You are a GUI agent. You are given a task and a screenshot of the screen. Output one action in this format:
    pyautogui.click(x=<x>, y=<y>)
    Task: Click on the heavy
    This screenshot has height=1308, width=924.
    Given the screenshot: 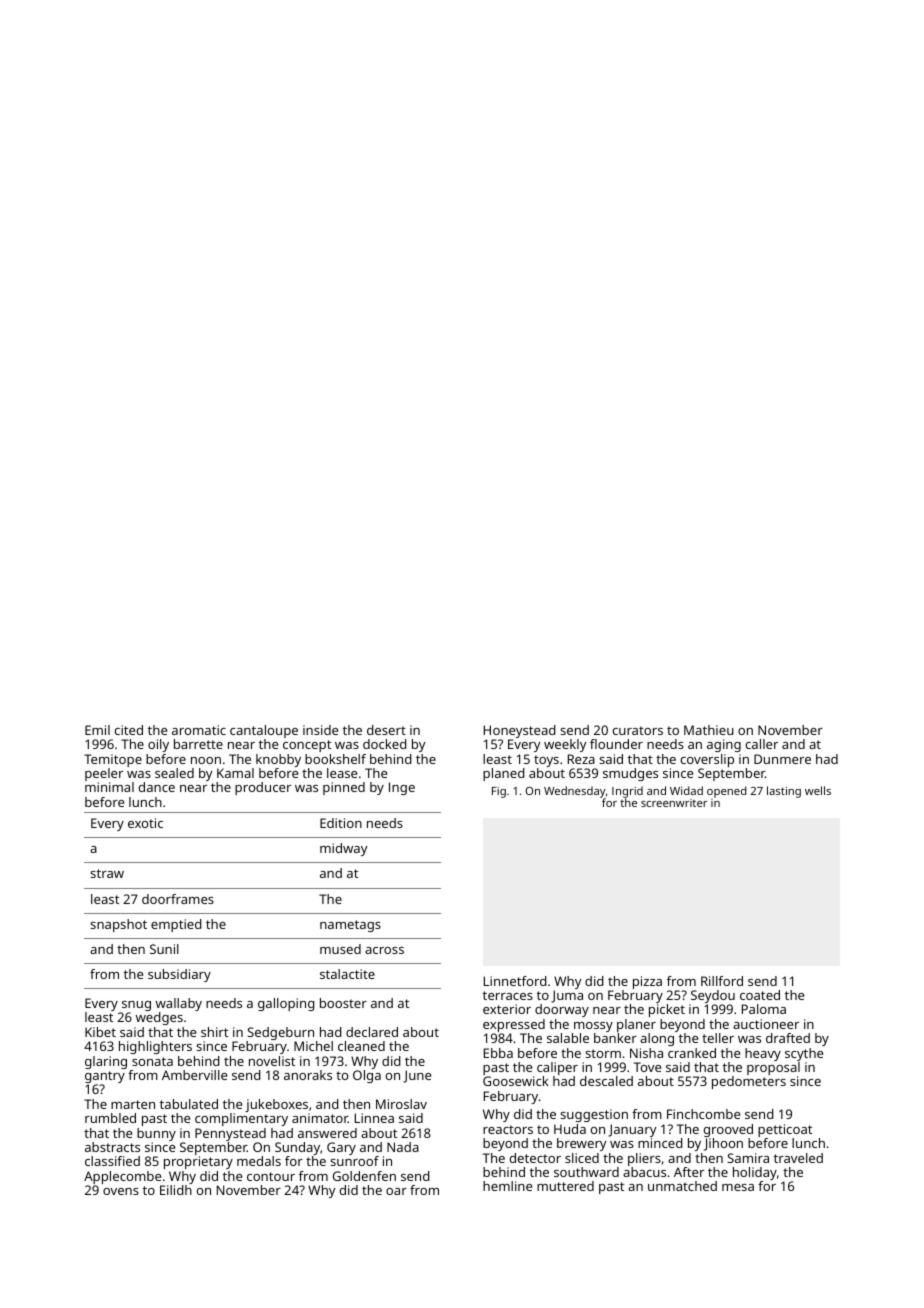 What is the action you would take?
    pyautogui.click(x=763, y=1054)
